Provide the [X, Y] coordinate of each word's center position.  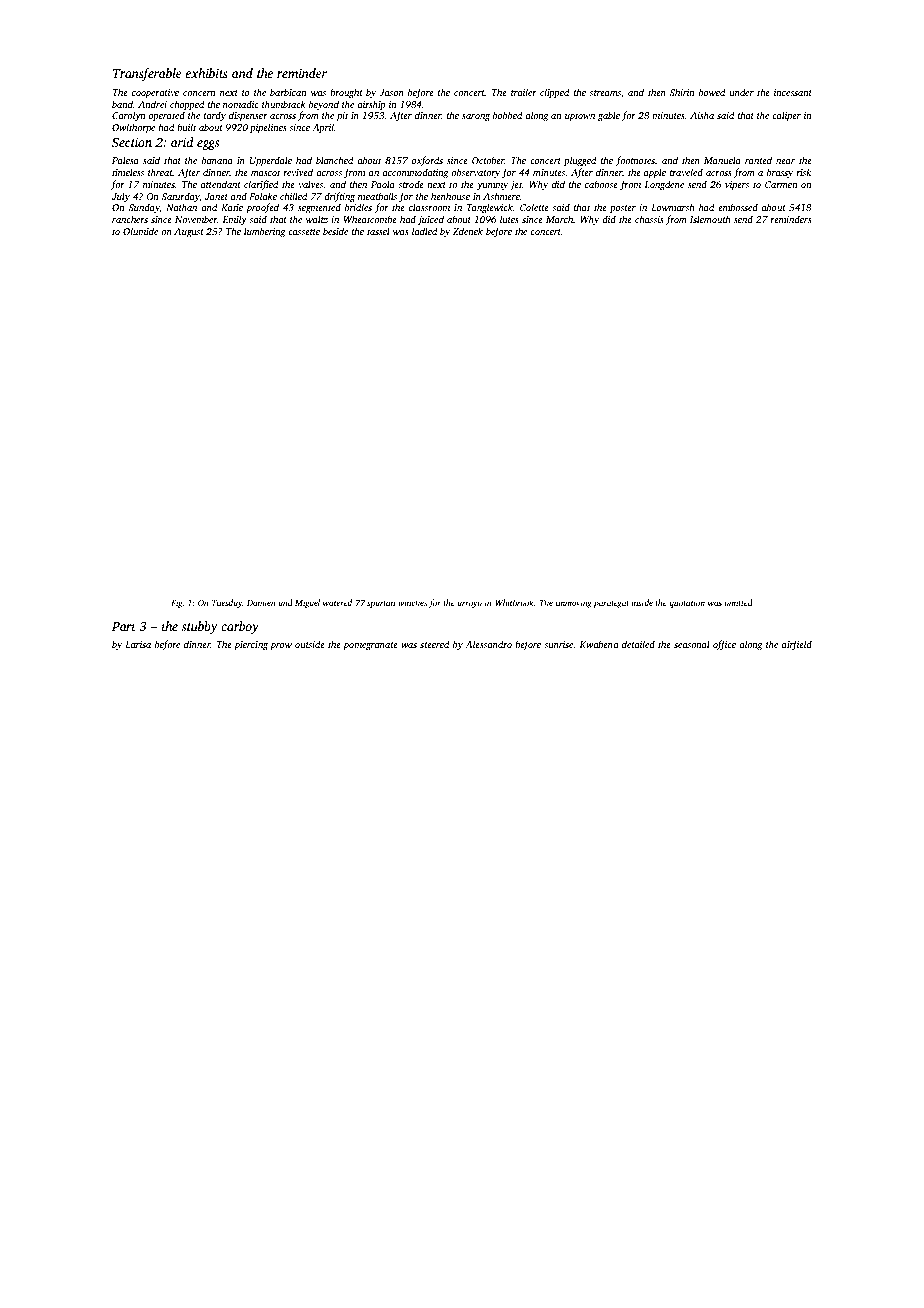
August [189, 233]
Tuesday [227, 603]
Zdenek [468, 231]
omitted [738, 602]
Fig [177, 604]
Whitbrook [514, 602]
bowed [712, 92]
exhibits [206, 73]
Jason [391, 92]
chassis [649, 219]
